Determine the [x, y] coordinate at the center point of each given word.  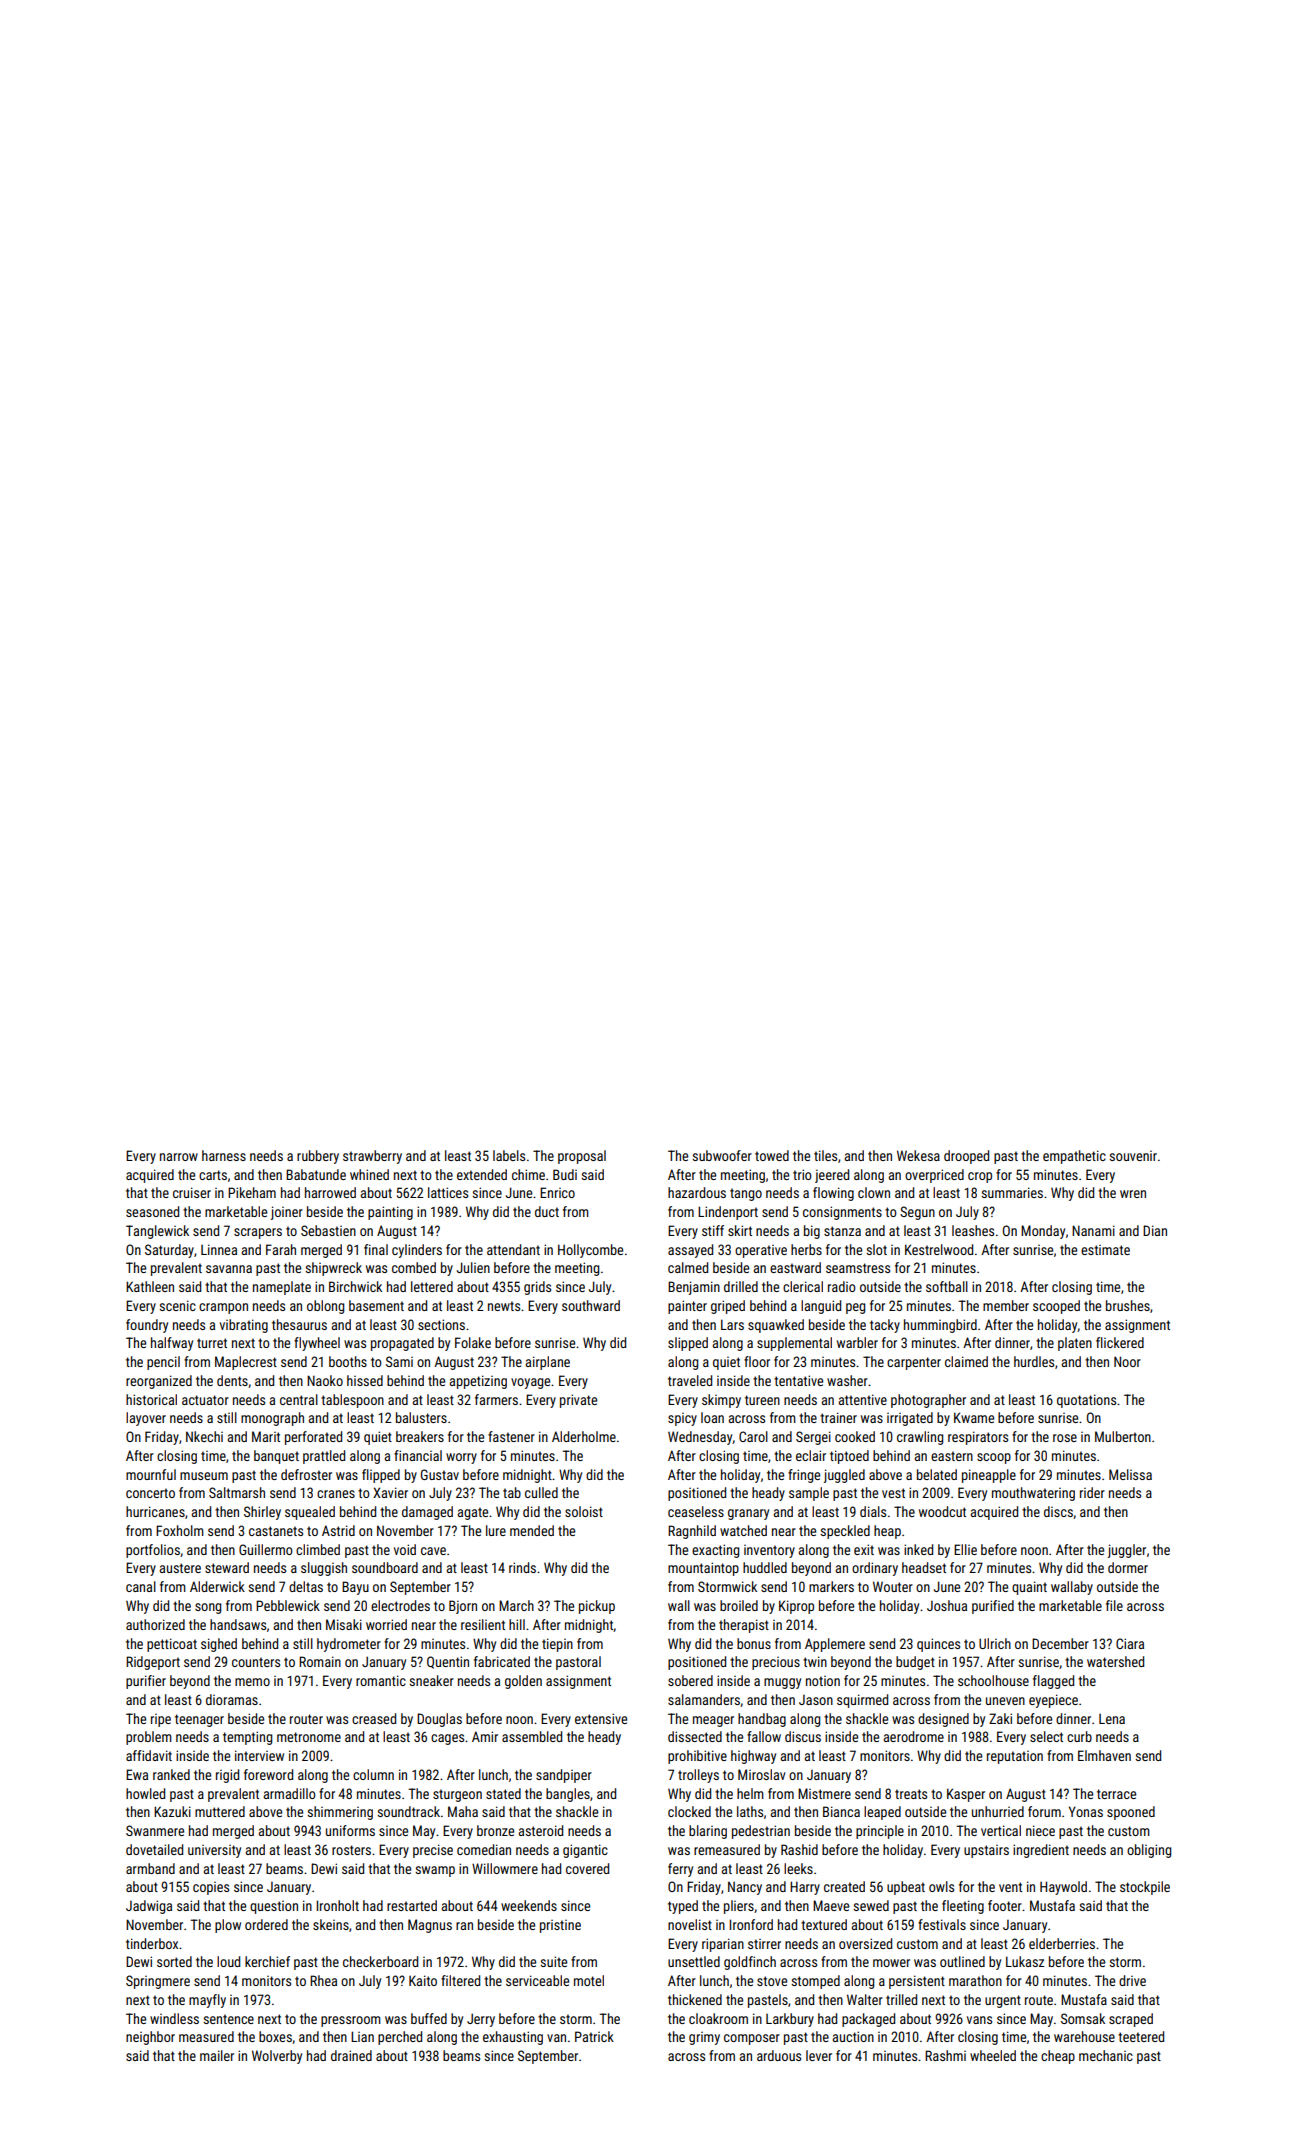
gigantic [585, 1851]
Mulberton [1123, 1436]
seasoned [152, 1211]
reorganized [159, 1382]
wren [1133, 1194]
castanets [276, 1531]
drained [351, 2055]
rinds [522, 1567]
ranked [171, 1774]
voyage [530, 1383]
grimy [704, 2038]
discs [1058, 1511]
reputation [1015, 1757]
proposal [582, 1157]
